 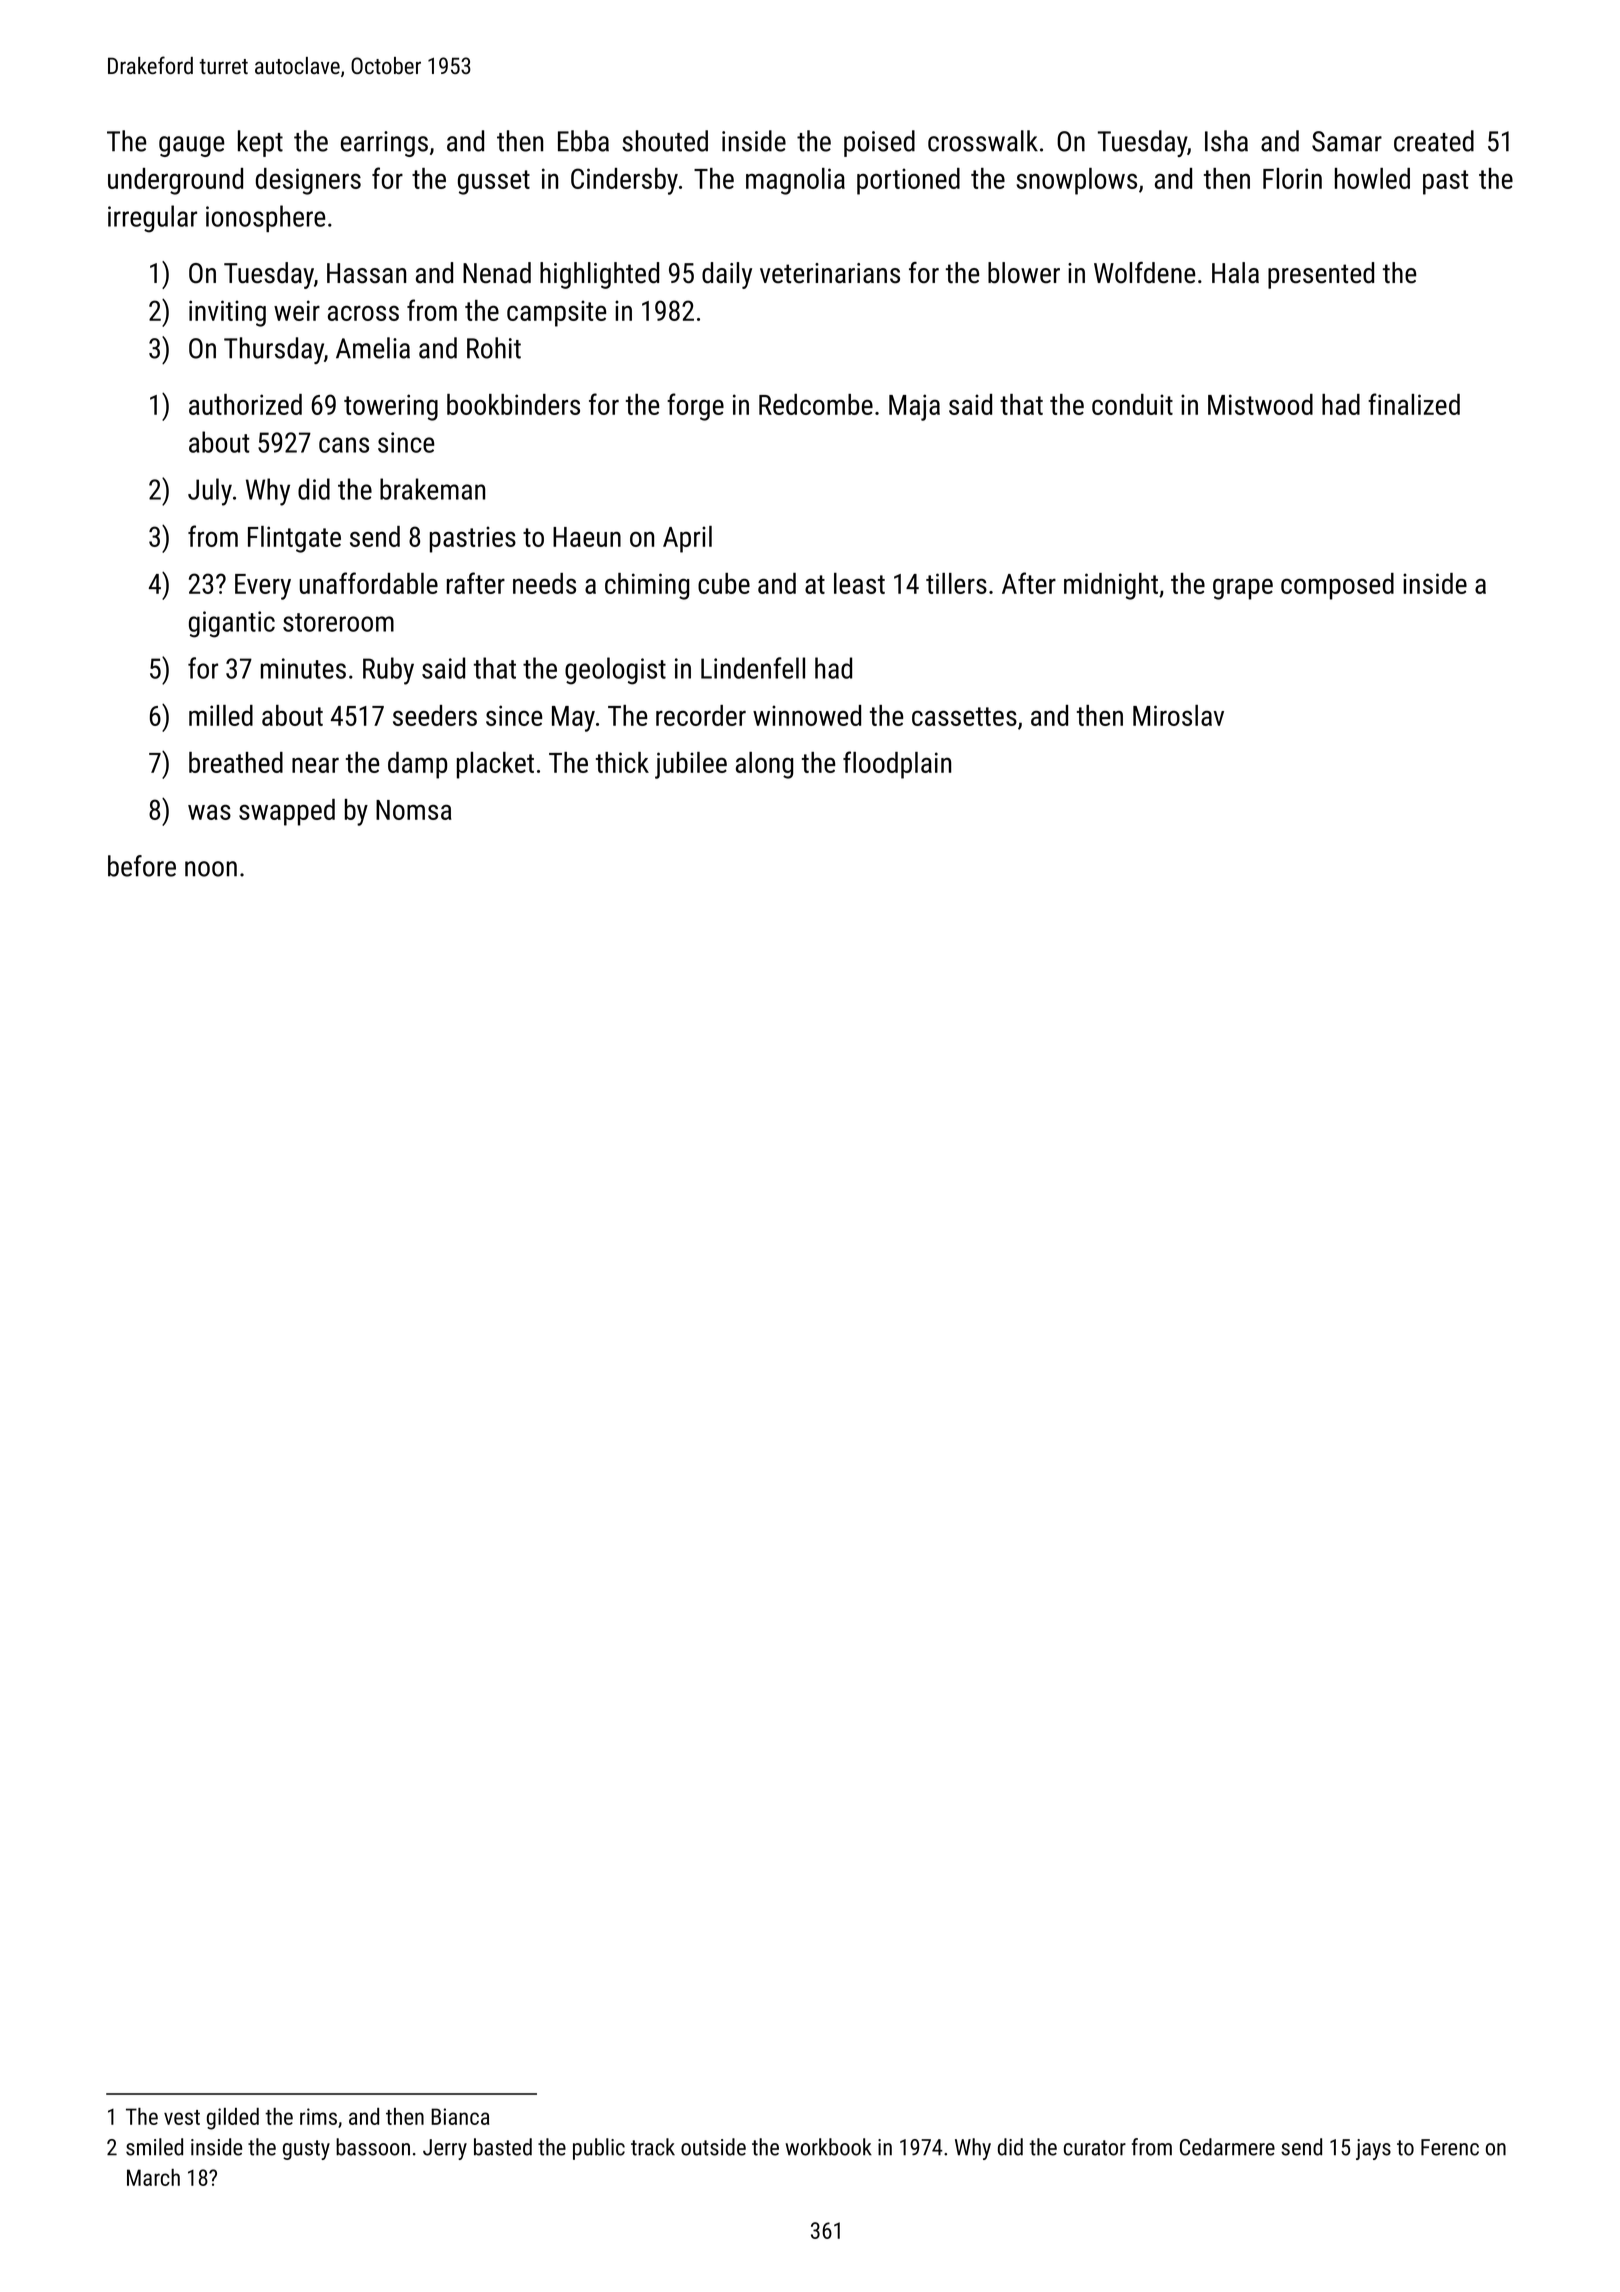 I want to click on vest, so click(x=182, y=2117).
